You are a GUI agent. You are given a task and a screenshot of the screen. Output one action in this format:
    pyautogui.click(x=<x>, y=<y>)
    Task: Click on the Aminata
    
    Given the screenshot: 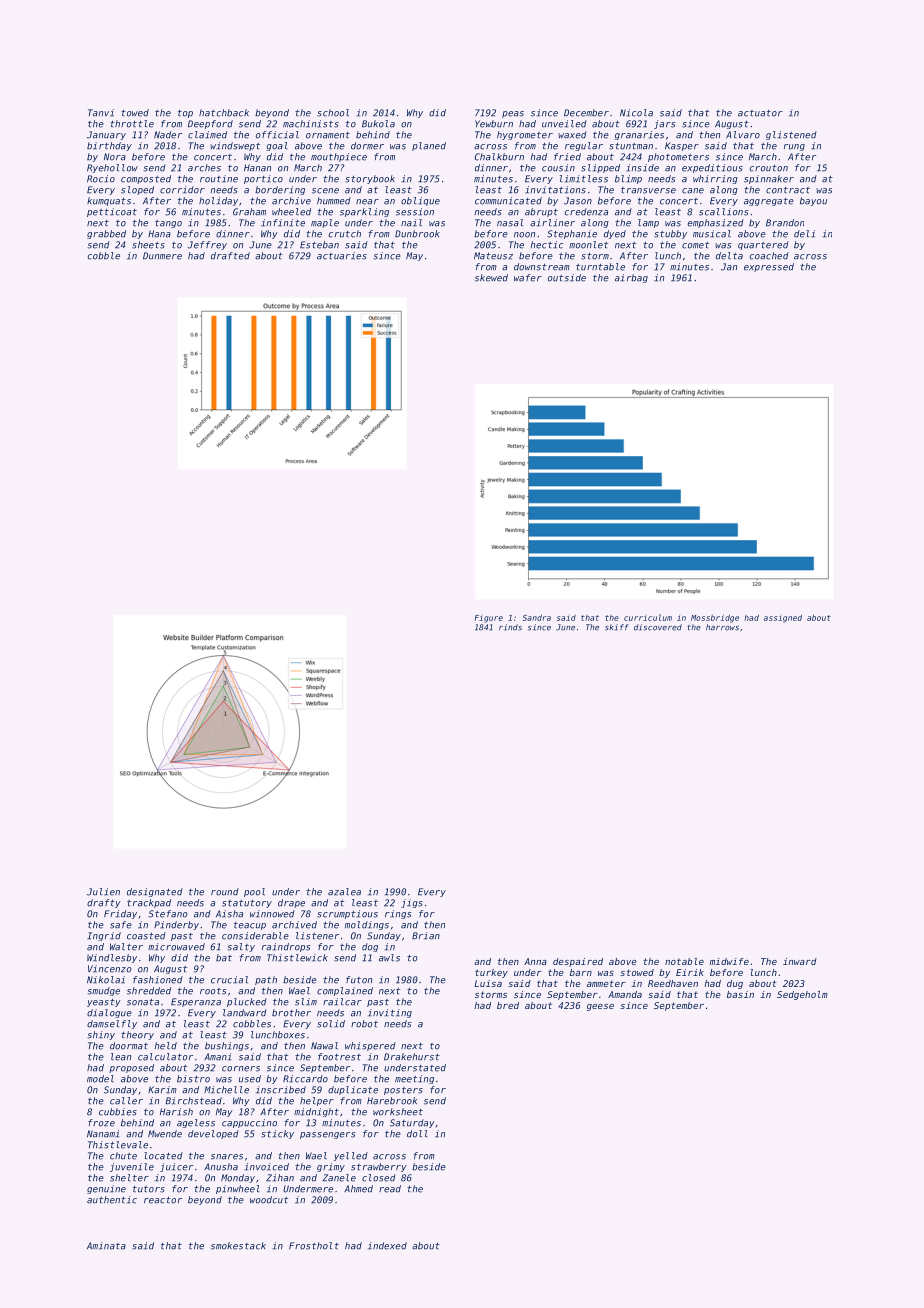 What is the action you would take?
    pyautogui.click(x=106, y=1246)
